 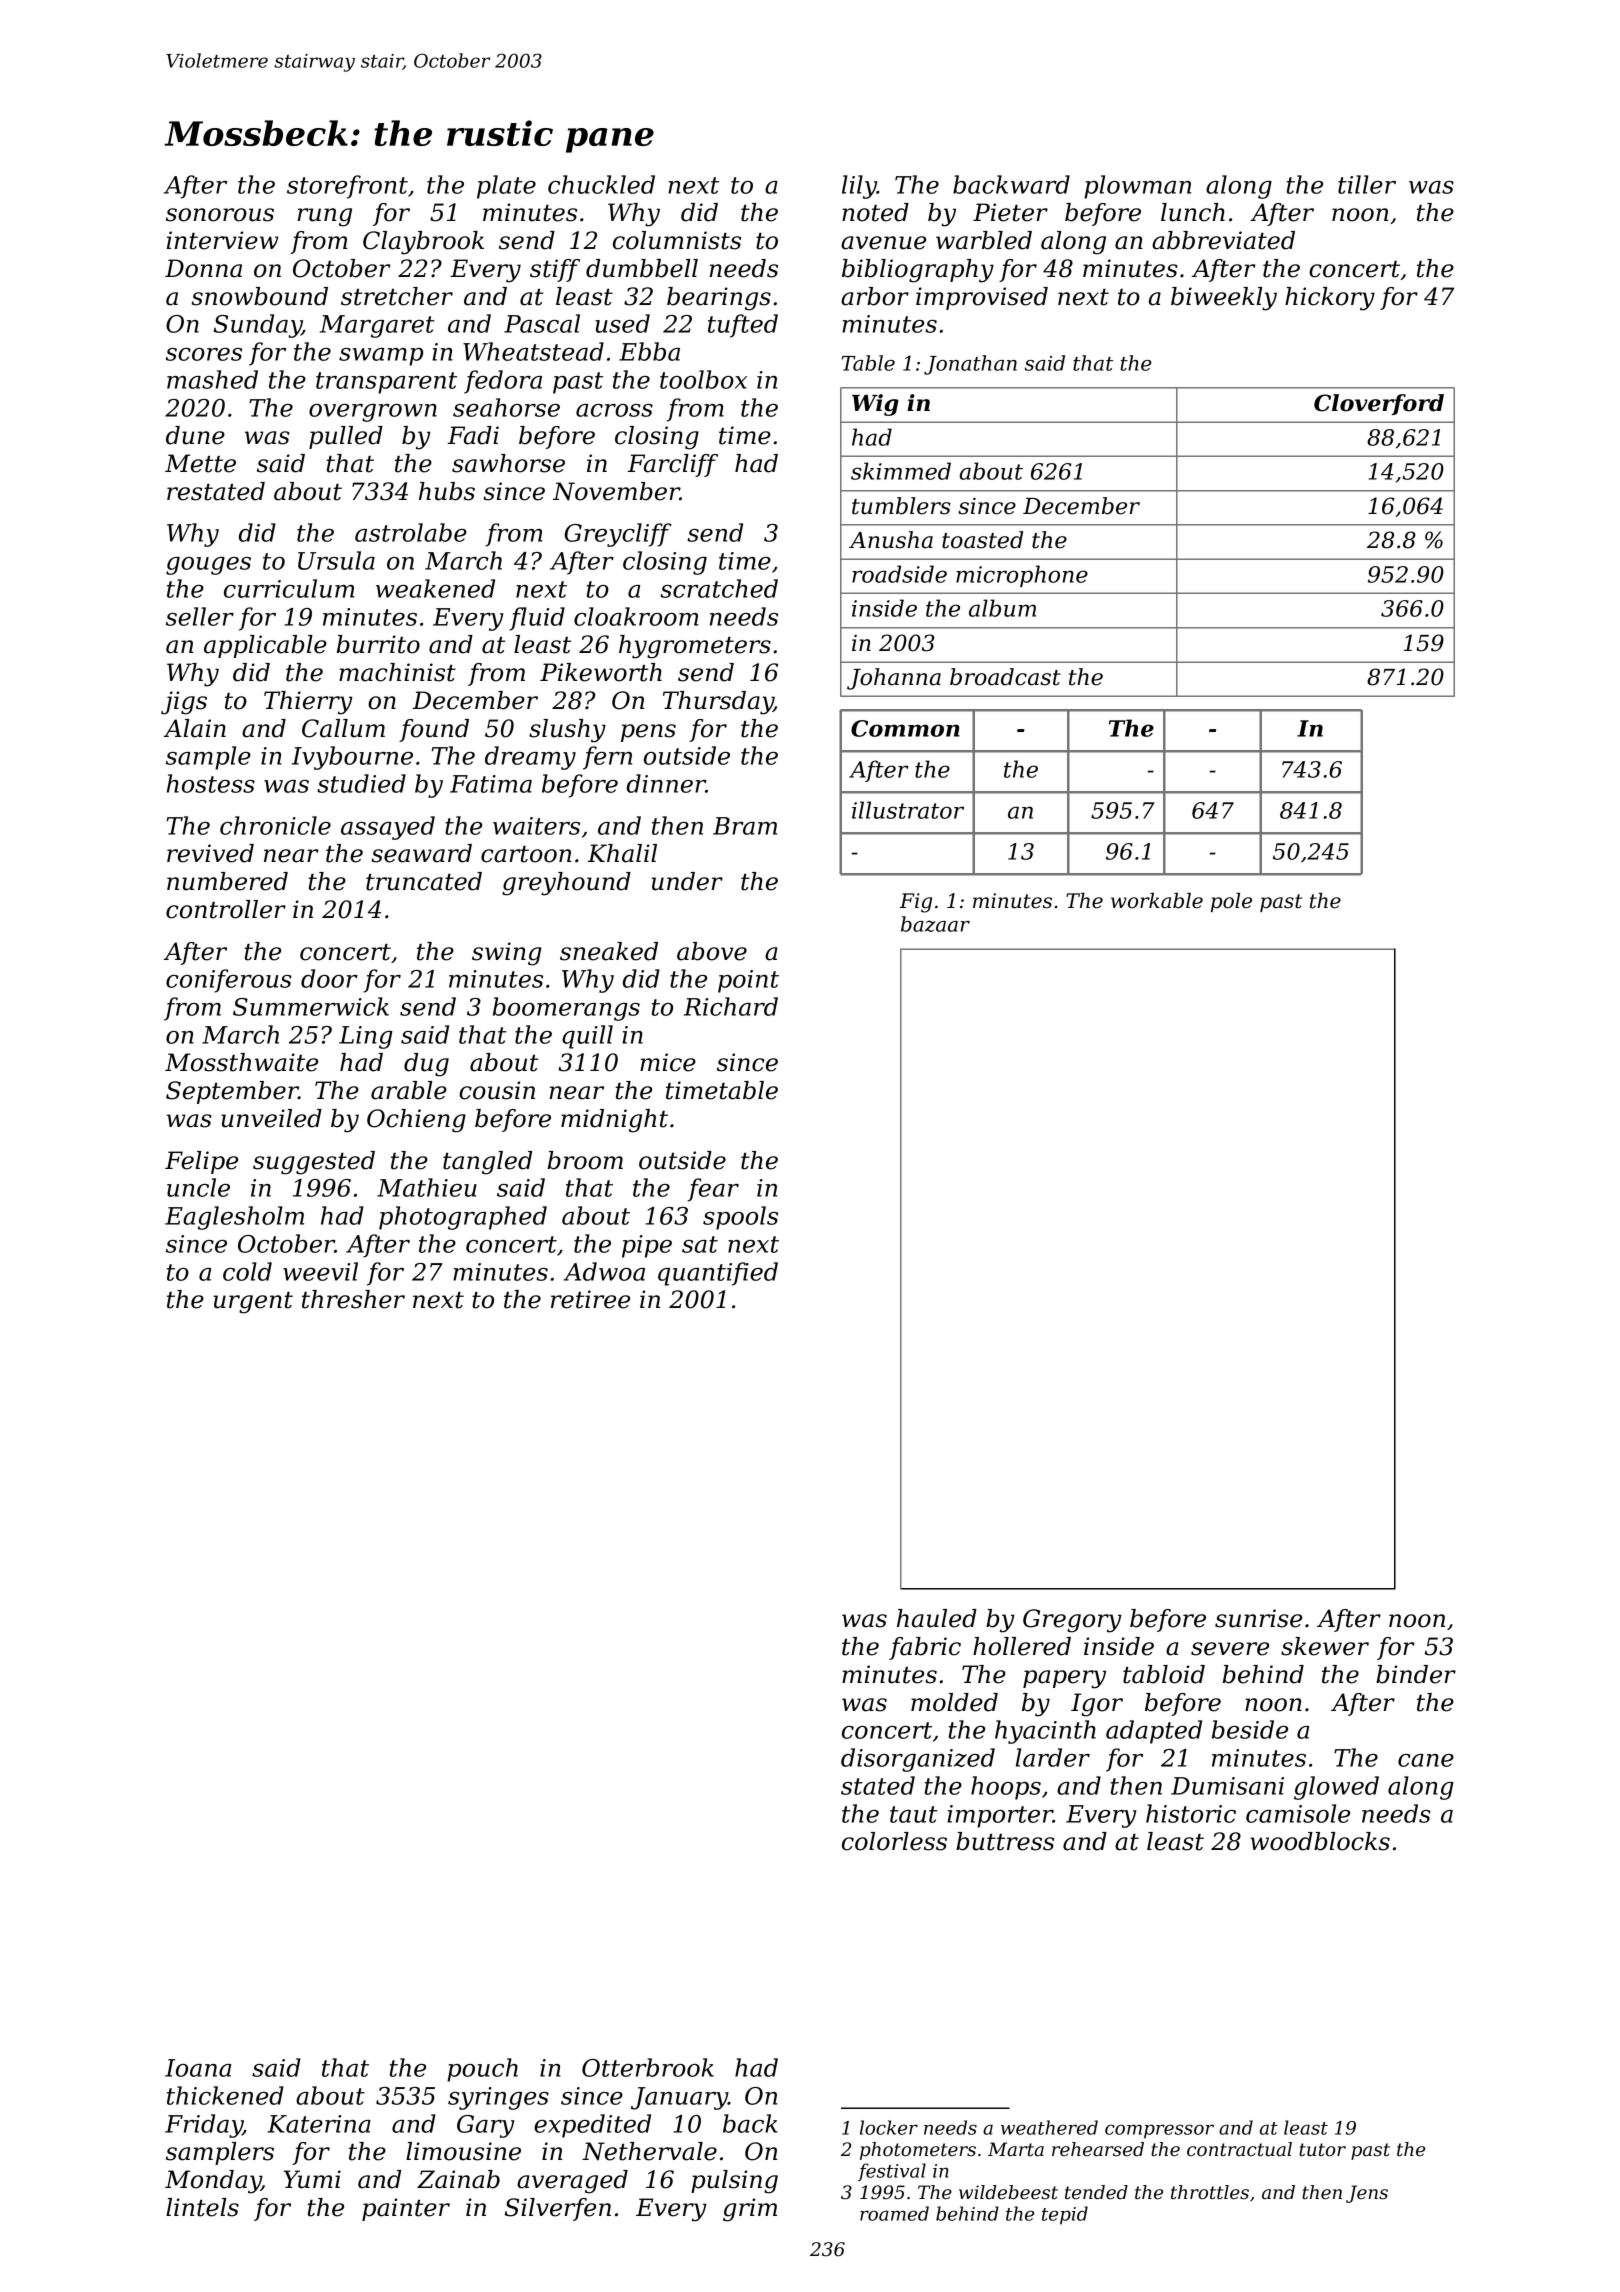 What do you see at coordinates (347, 187) in the image?
I see `storefront` at bounding box center [347, 187].
